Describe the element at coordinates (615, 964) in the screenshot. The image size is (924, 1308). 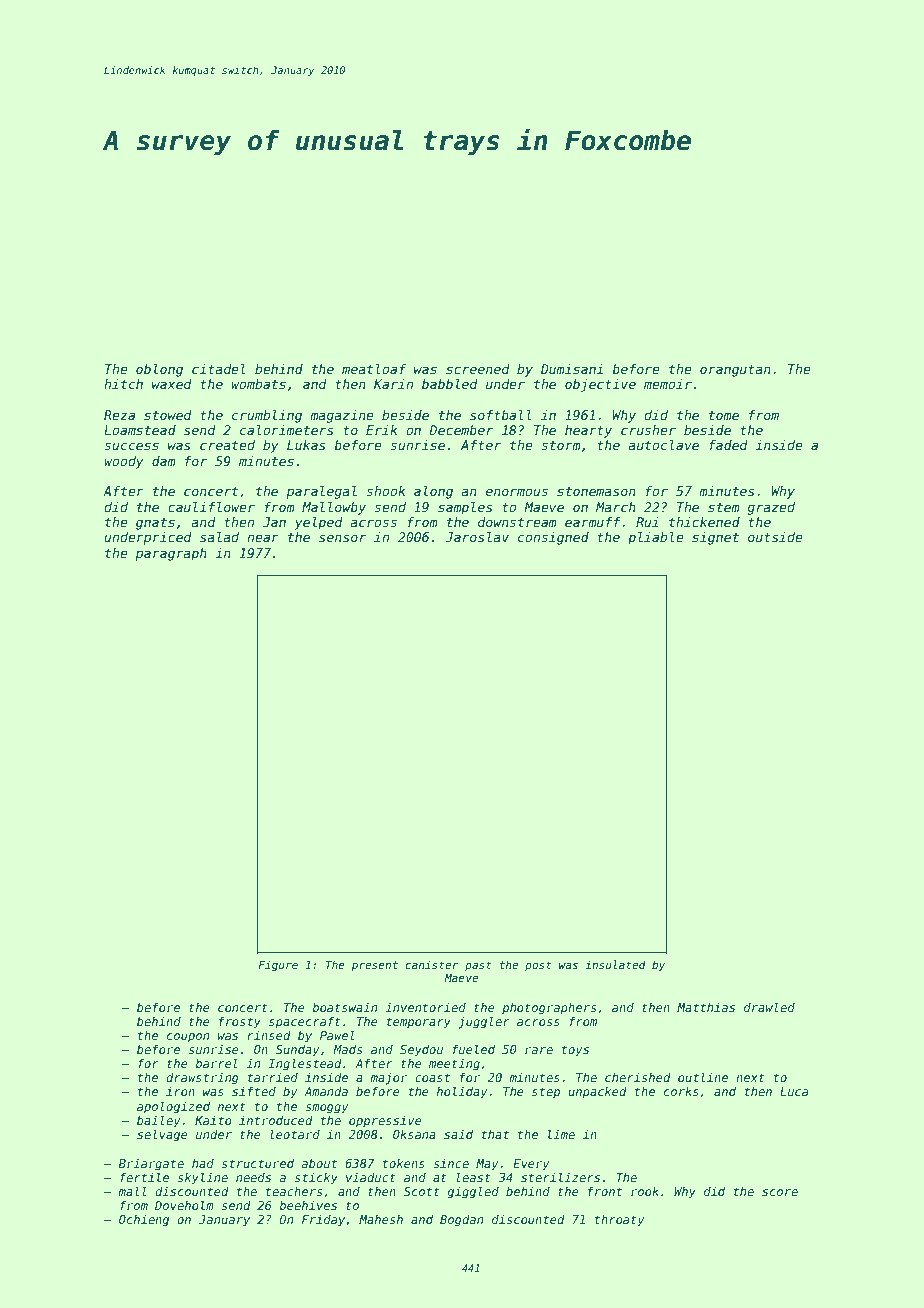
I see `insulated` at that location.
